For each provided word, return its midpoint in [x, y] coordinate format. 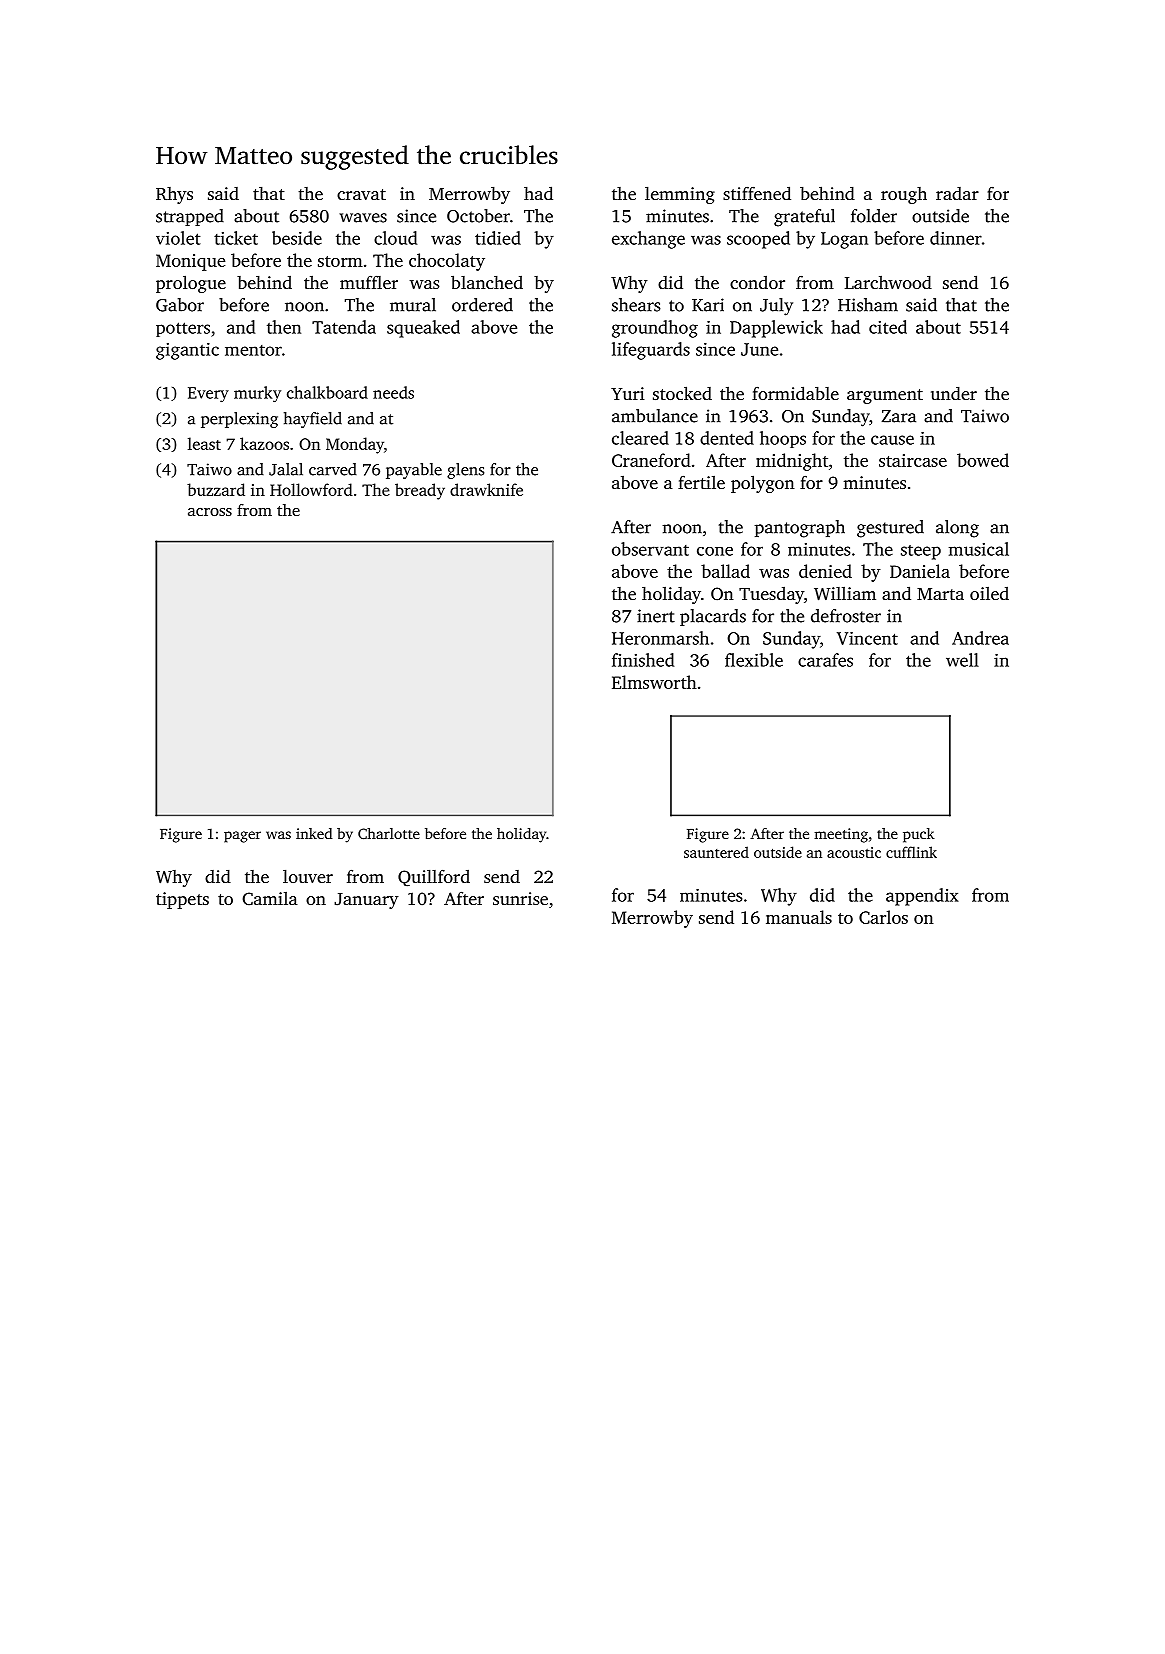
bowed [983, 460]
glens [465, 471]
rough [904, 195]
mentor [253, 350]
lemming [680, 195]
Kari [708, 305]
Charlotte [389, 833]
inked [314, 833]
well [962, 660]
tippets [182, 900]
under [954, 393]
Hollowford [311, 489]
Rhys [174, 195]
